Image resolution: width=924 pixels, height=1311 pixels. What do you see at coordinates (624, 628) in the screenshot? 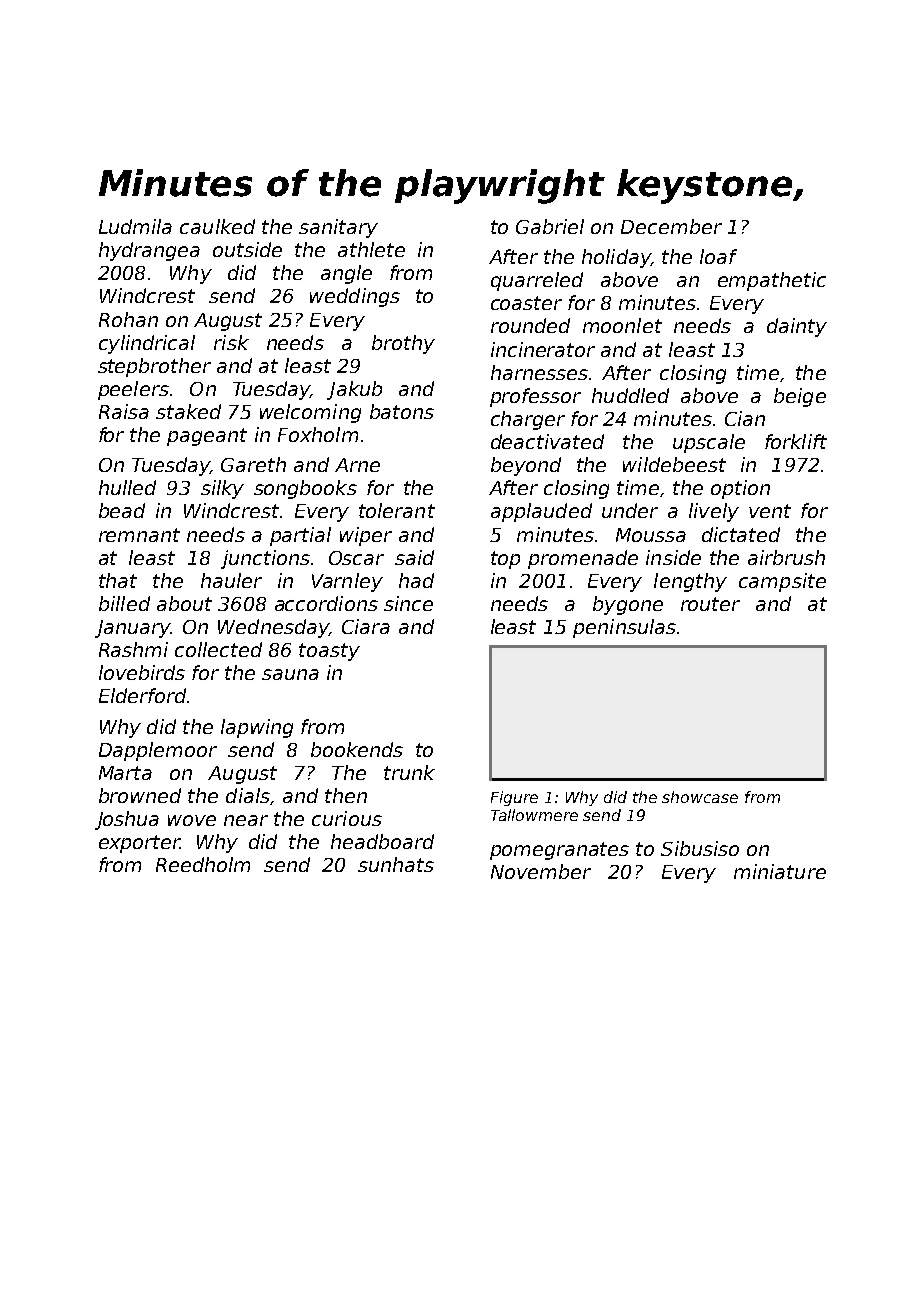
I see `peninsulas` at bounding box center [624, 628].
